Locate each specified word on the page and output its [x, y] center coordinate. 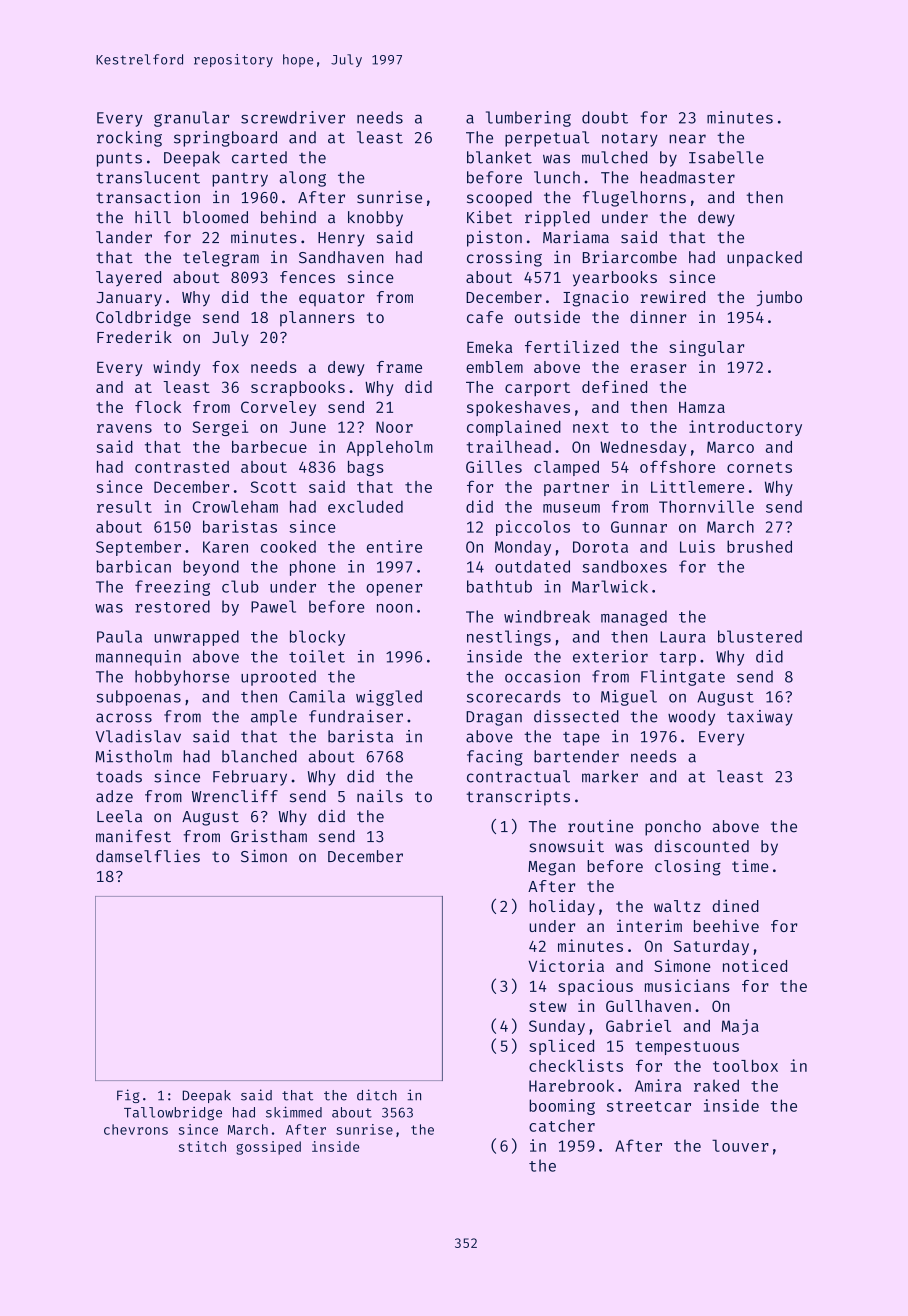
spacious [595, 987]
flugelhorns [634, 199]
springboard [225, 139]
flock [158, 407]
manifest [133, 836]
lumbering [528, 119]
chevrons [136, 1129]
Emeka [489, 347]
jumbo [779, 298]
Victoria [566, 965]
